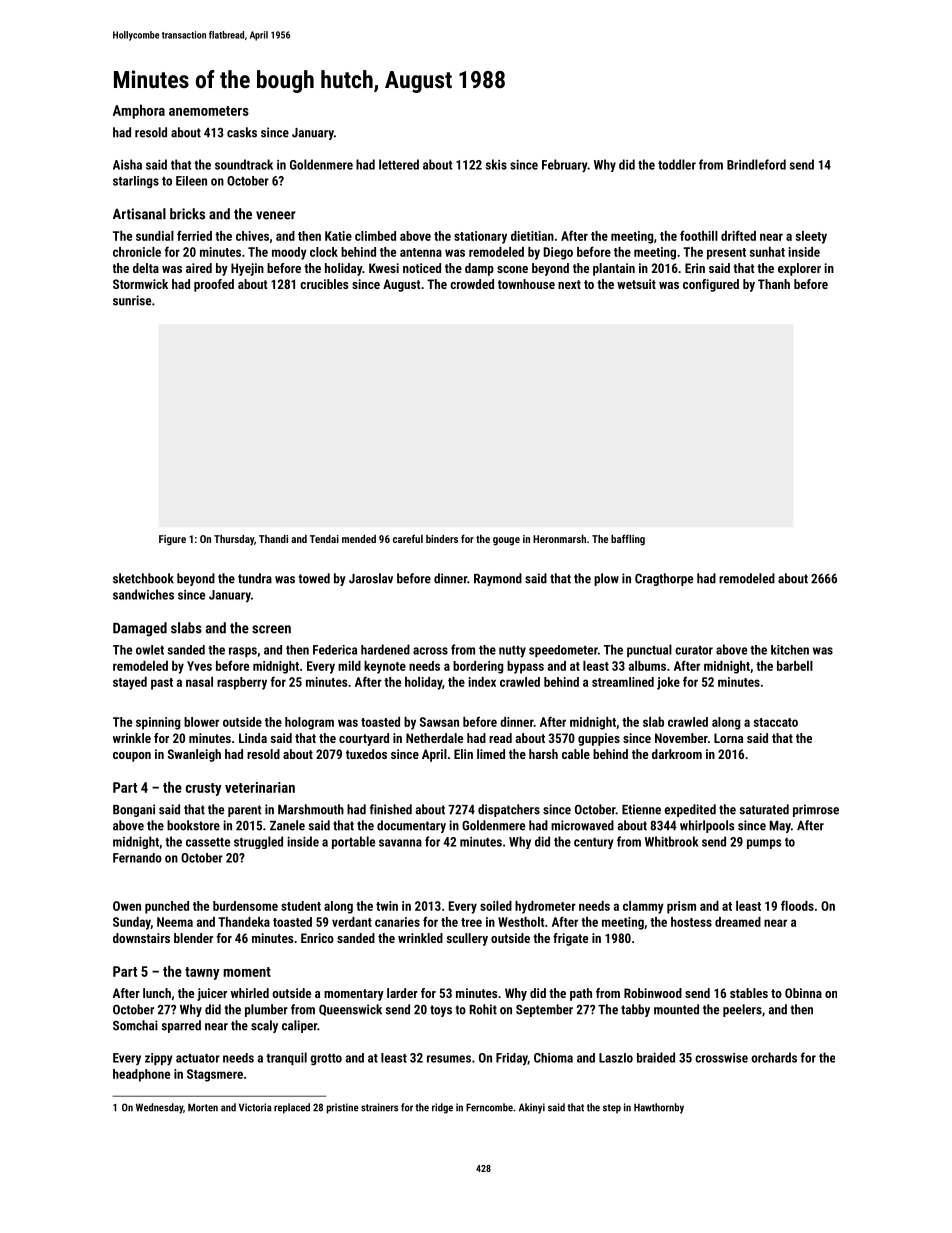 Image resolution: width=952 pixels, height=1233 pixels. I want to click on actuator, so click(198, 1058).
